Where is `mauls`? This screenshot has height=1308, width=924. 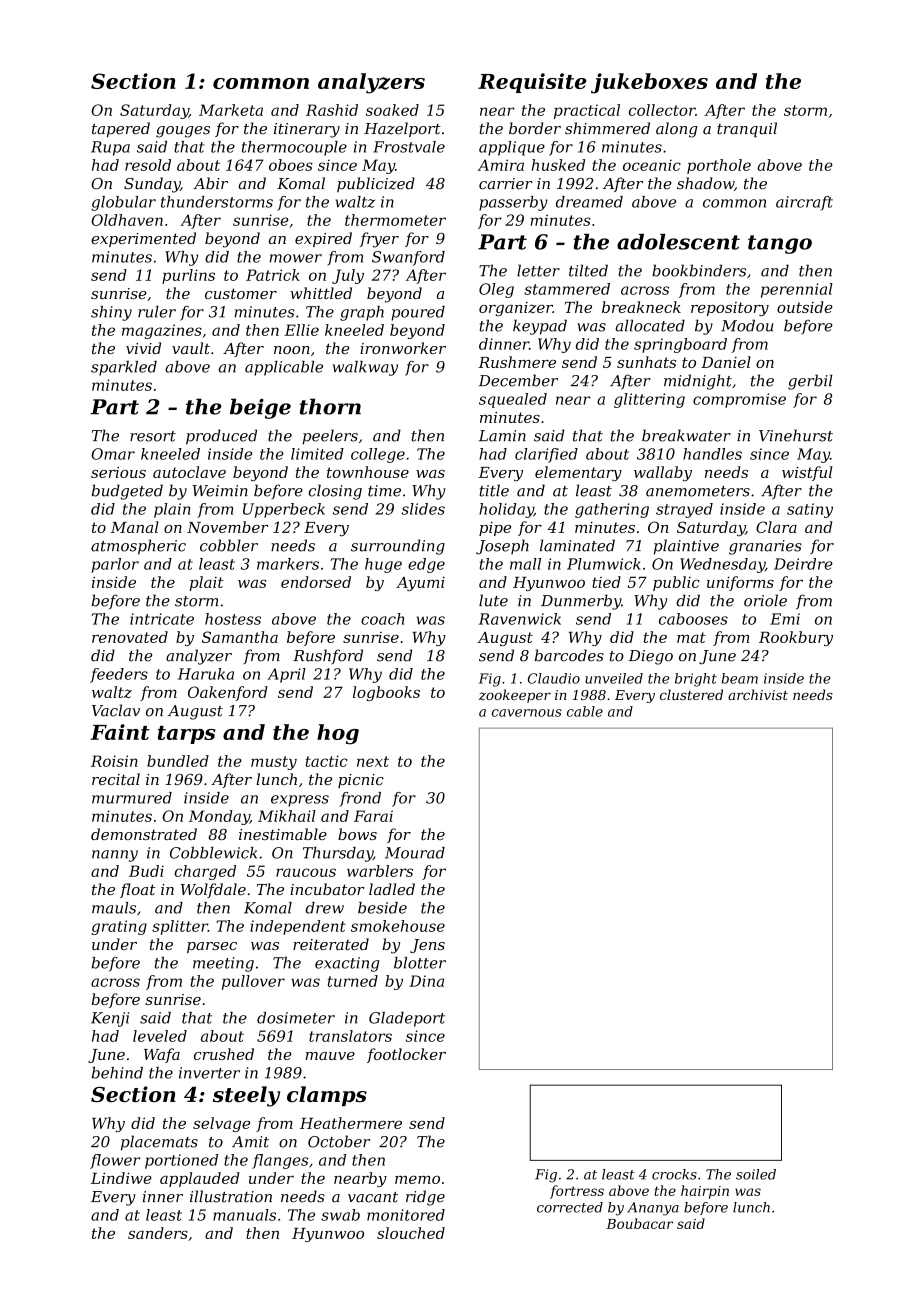 mauls is located at coordinates (114, 908).
